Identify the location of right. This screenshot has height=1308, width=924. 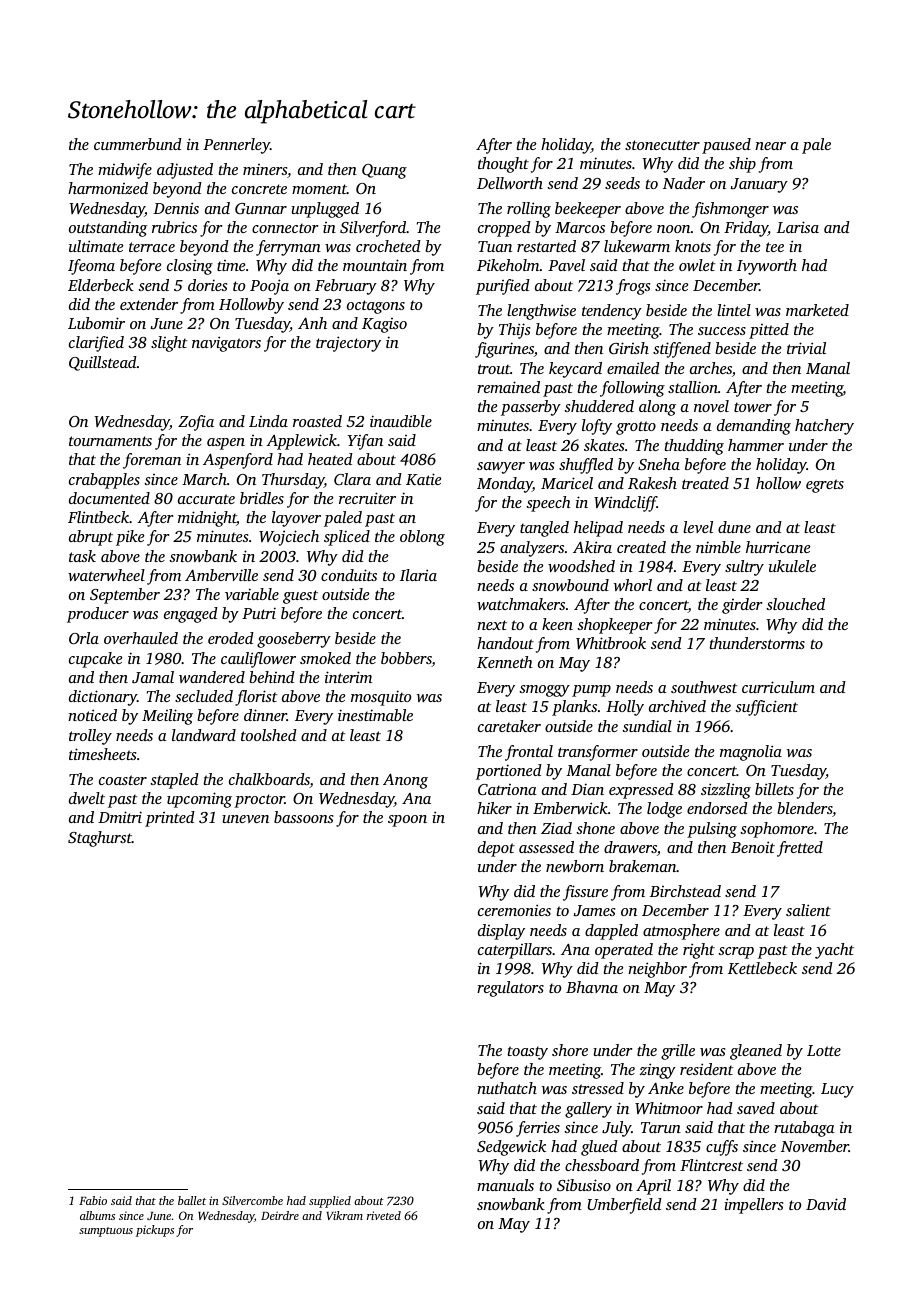
(699, 951).
